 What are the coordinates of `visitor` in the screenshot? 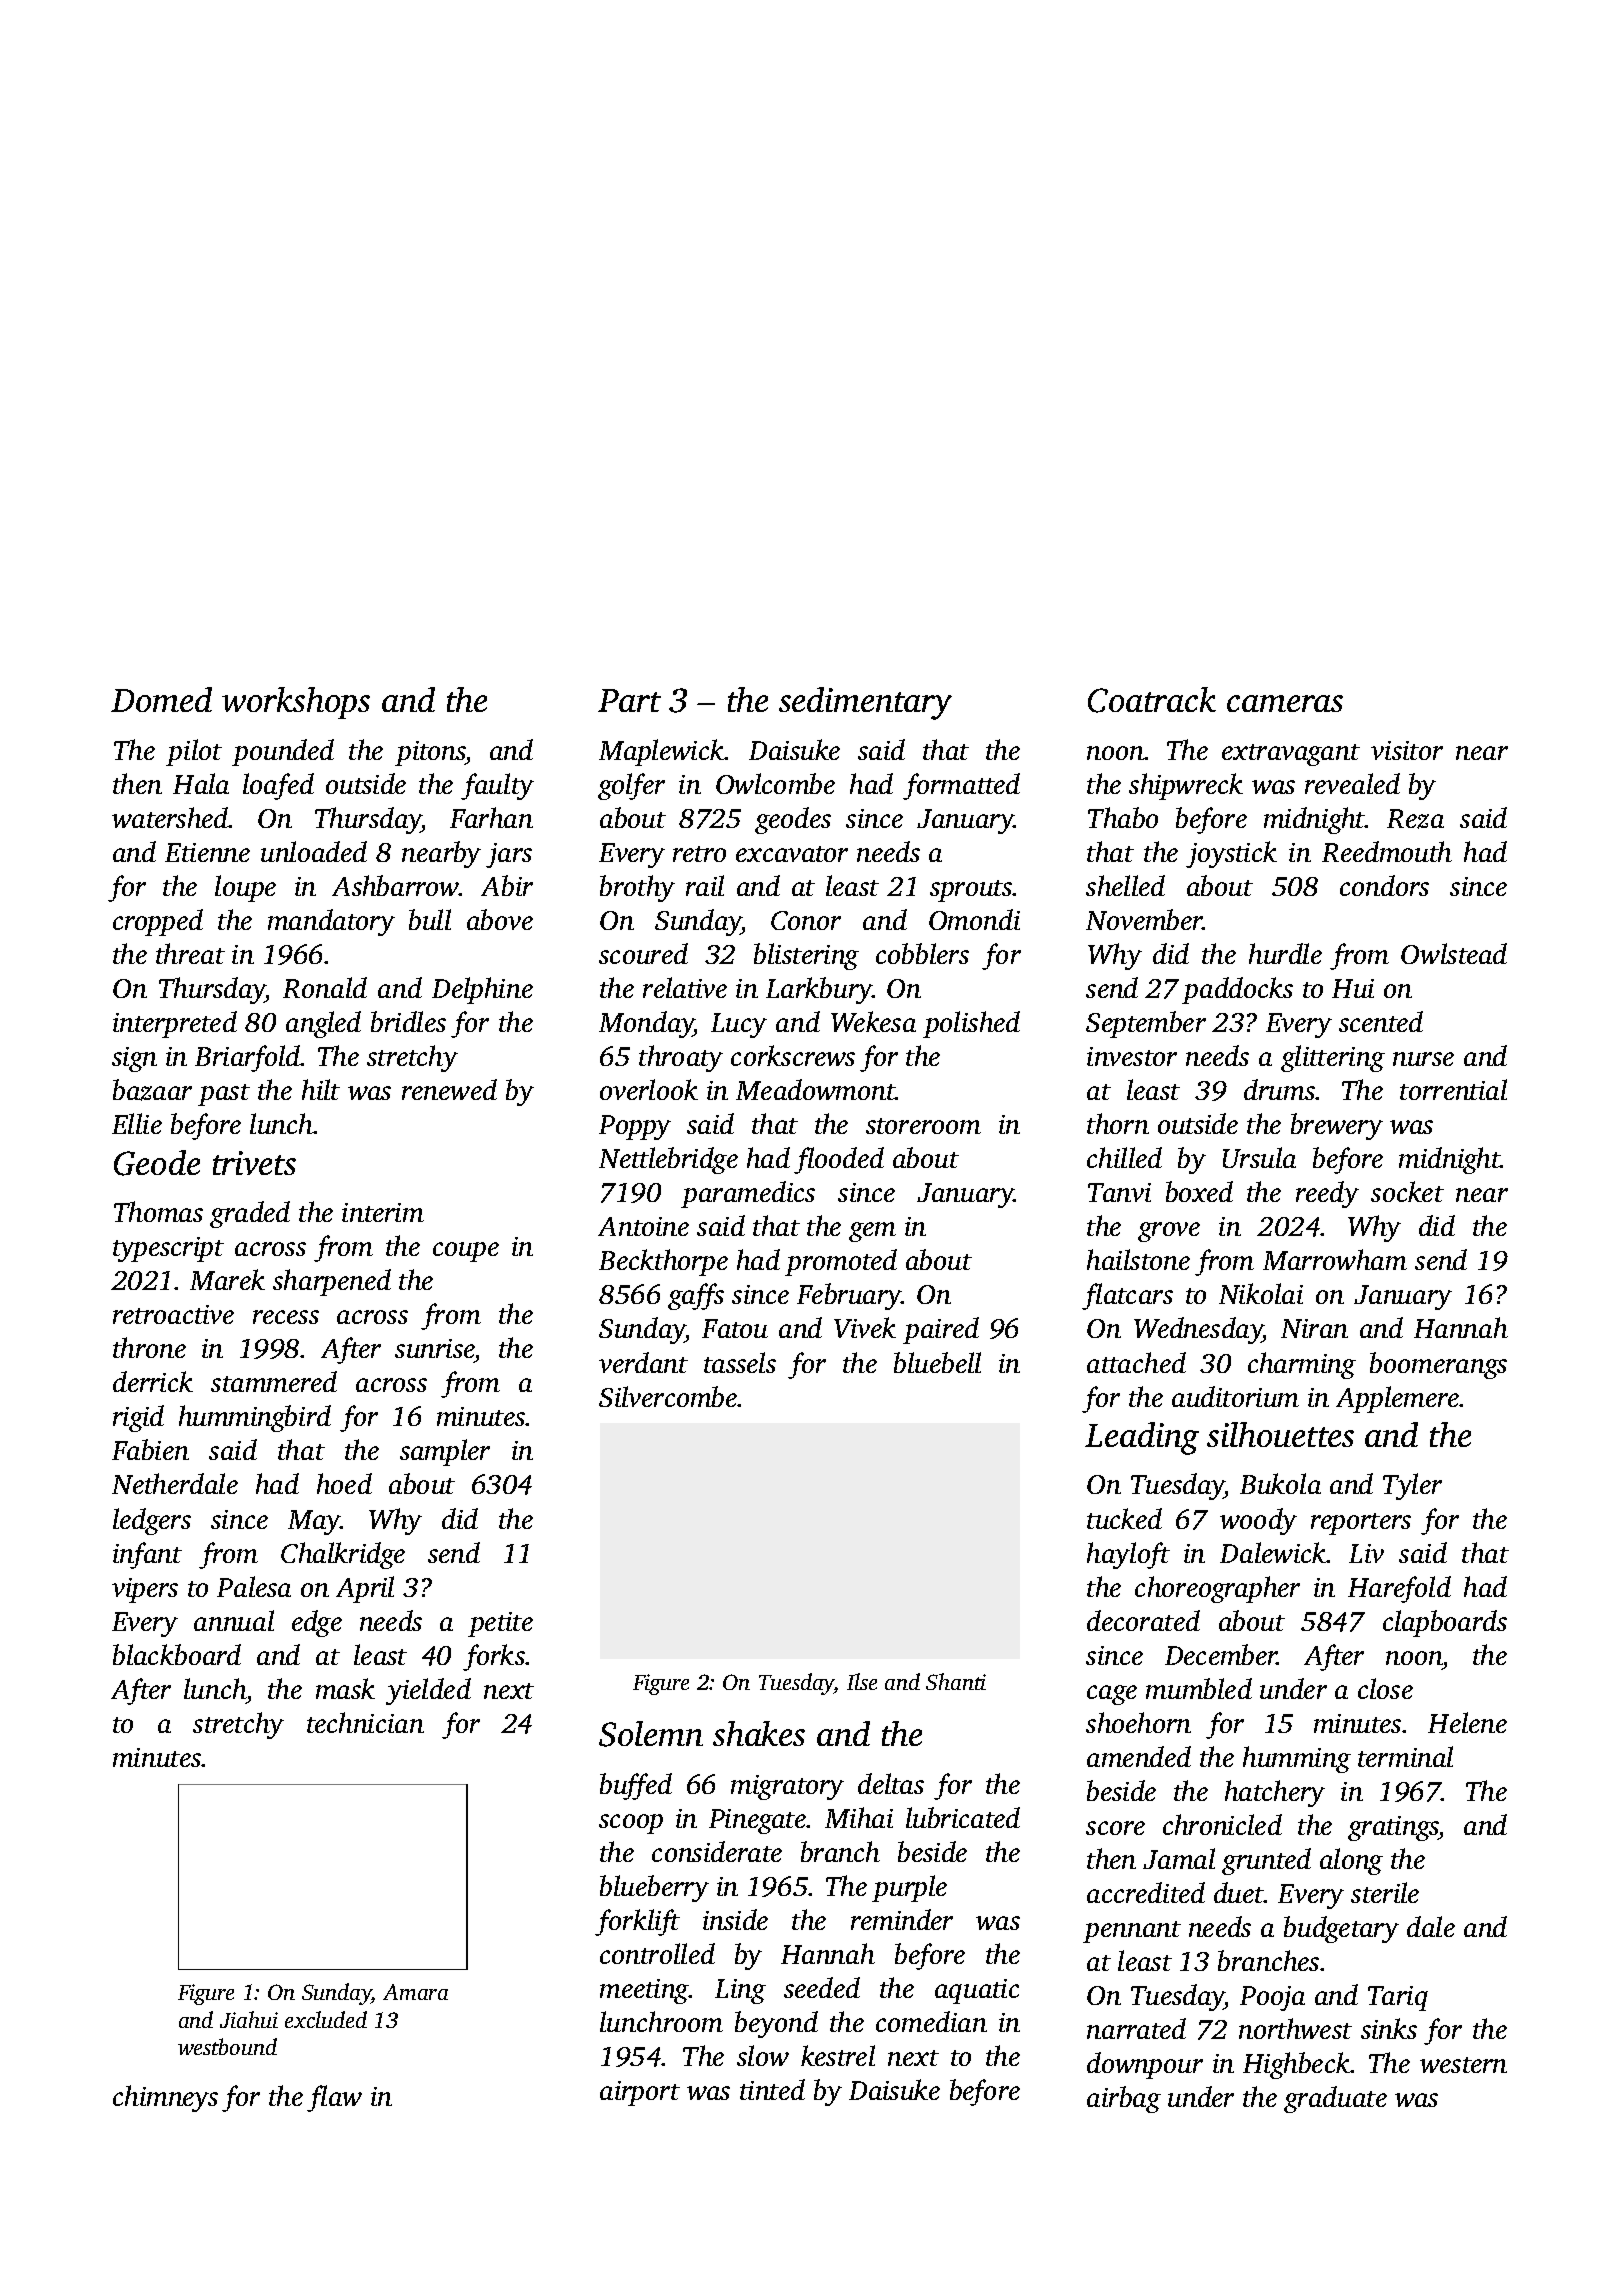 It's located at (1407, 750).
